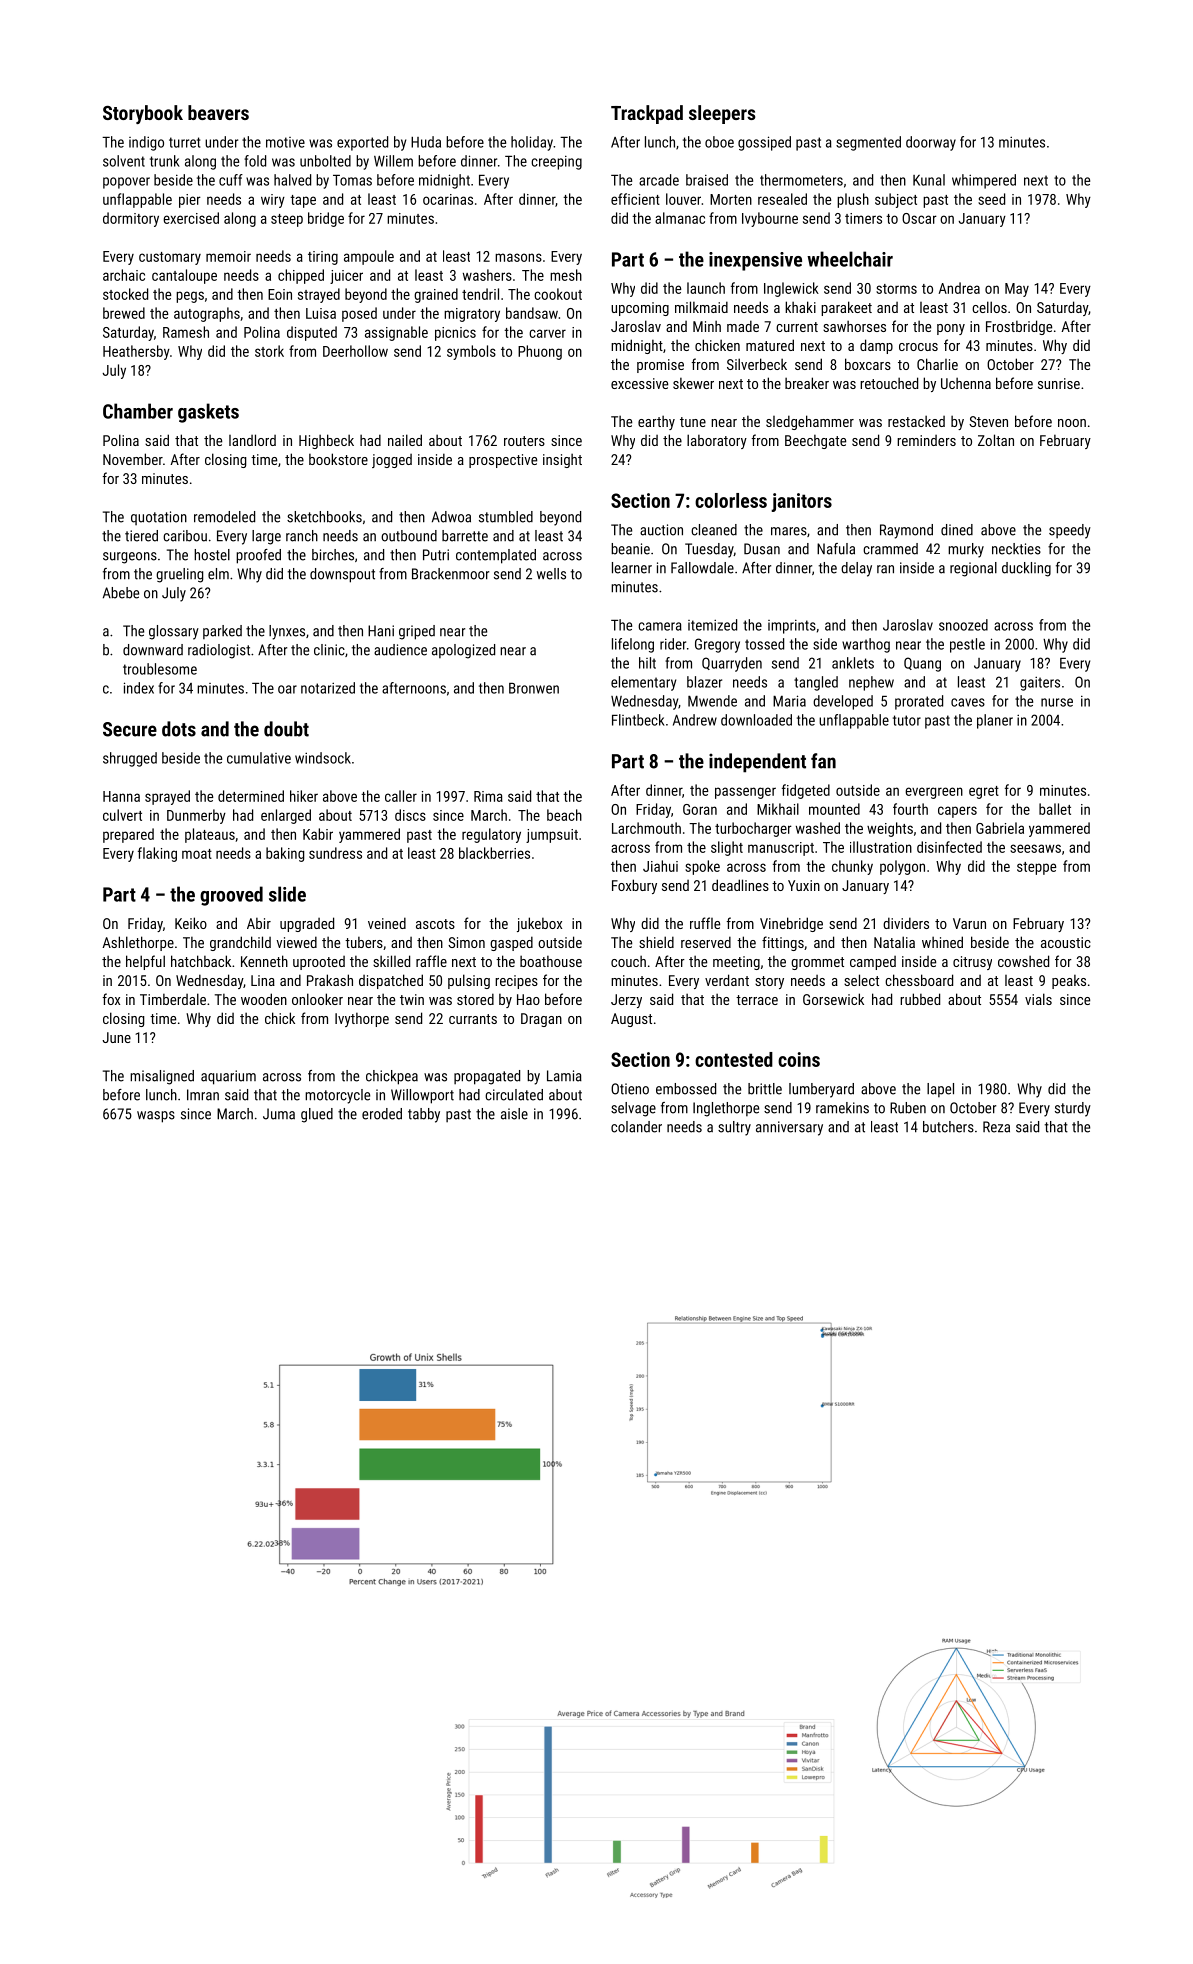 This document has width=1193, height=1964. I want to click on promise, so click(660, 366).
